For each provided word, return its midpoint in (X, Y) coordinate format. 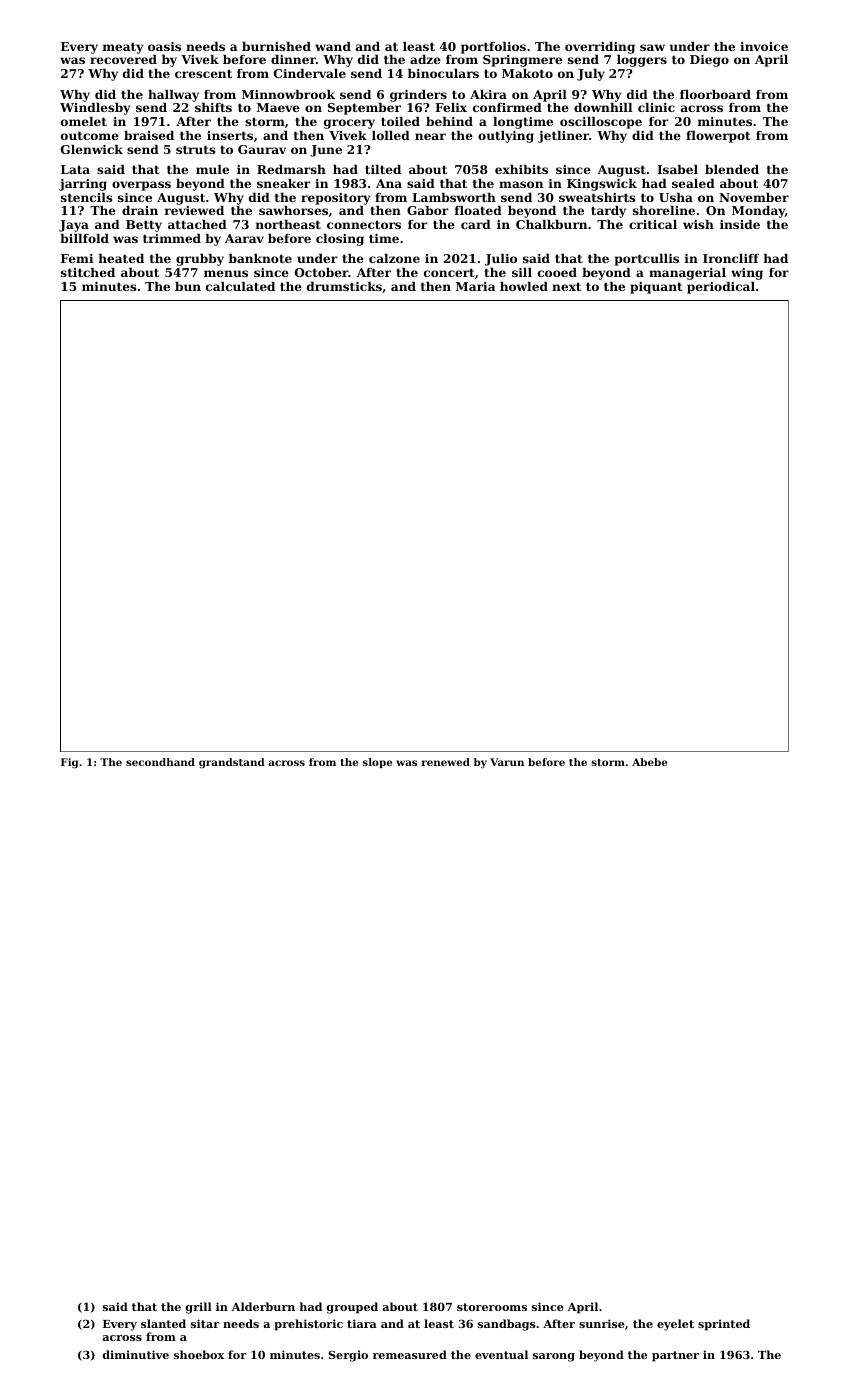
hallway (173, 96)
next (566, 286)
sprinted (724, 1325)
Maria (475, 286)
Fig (69, 763)
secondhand (160, 762)
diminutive (136, 1354)
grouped (352, 1308)
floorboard (715, 94)
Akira (488, 94)
